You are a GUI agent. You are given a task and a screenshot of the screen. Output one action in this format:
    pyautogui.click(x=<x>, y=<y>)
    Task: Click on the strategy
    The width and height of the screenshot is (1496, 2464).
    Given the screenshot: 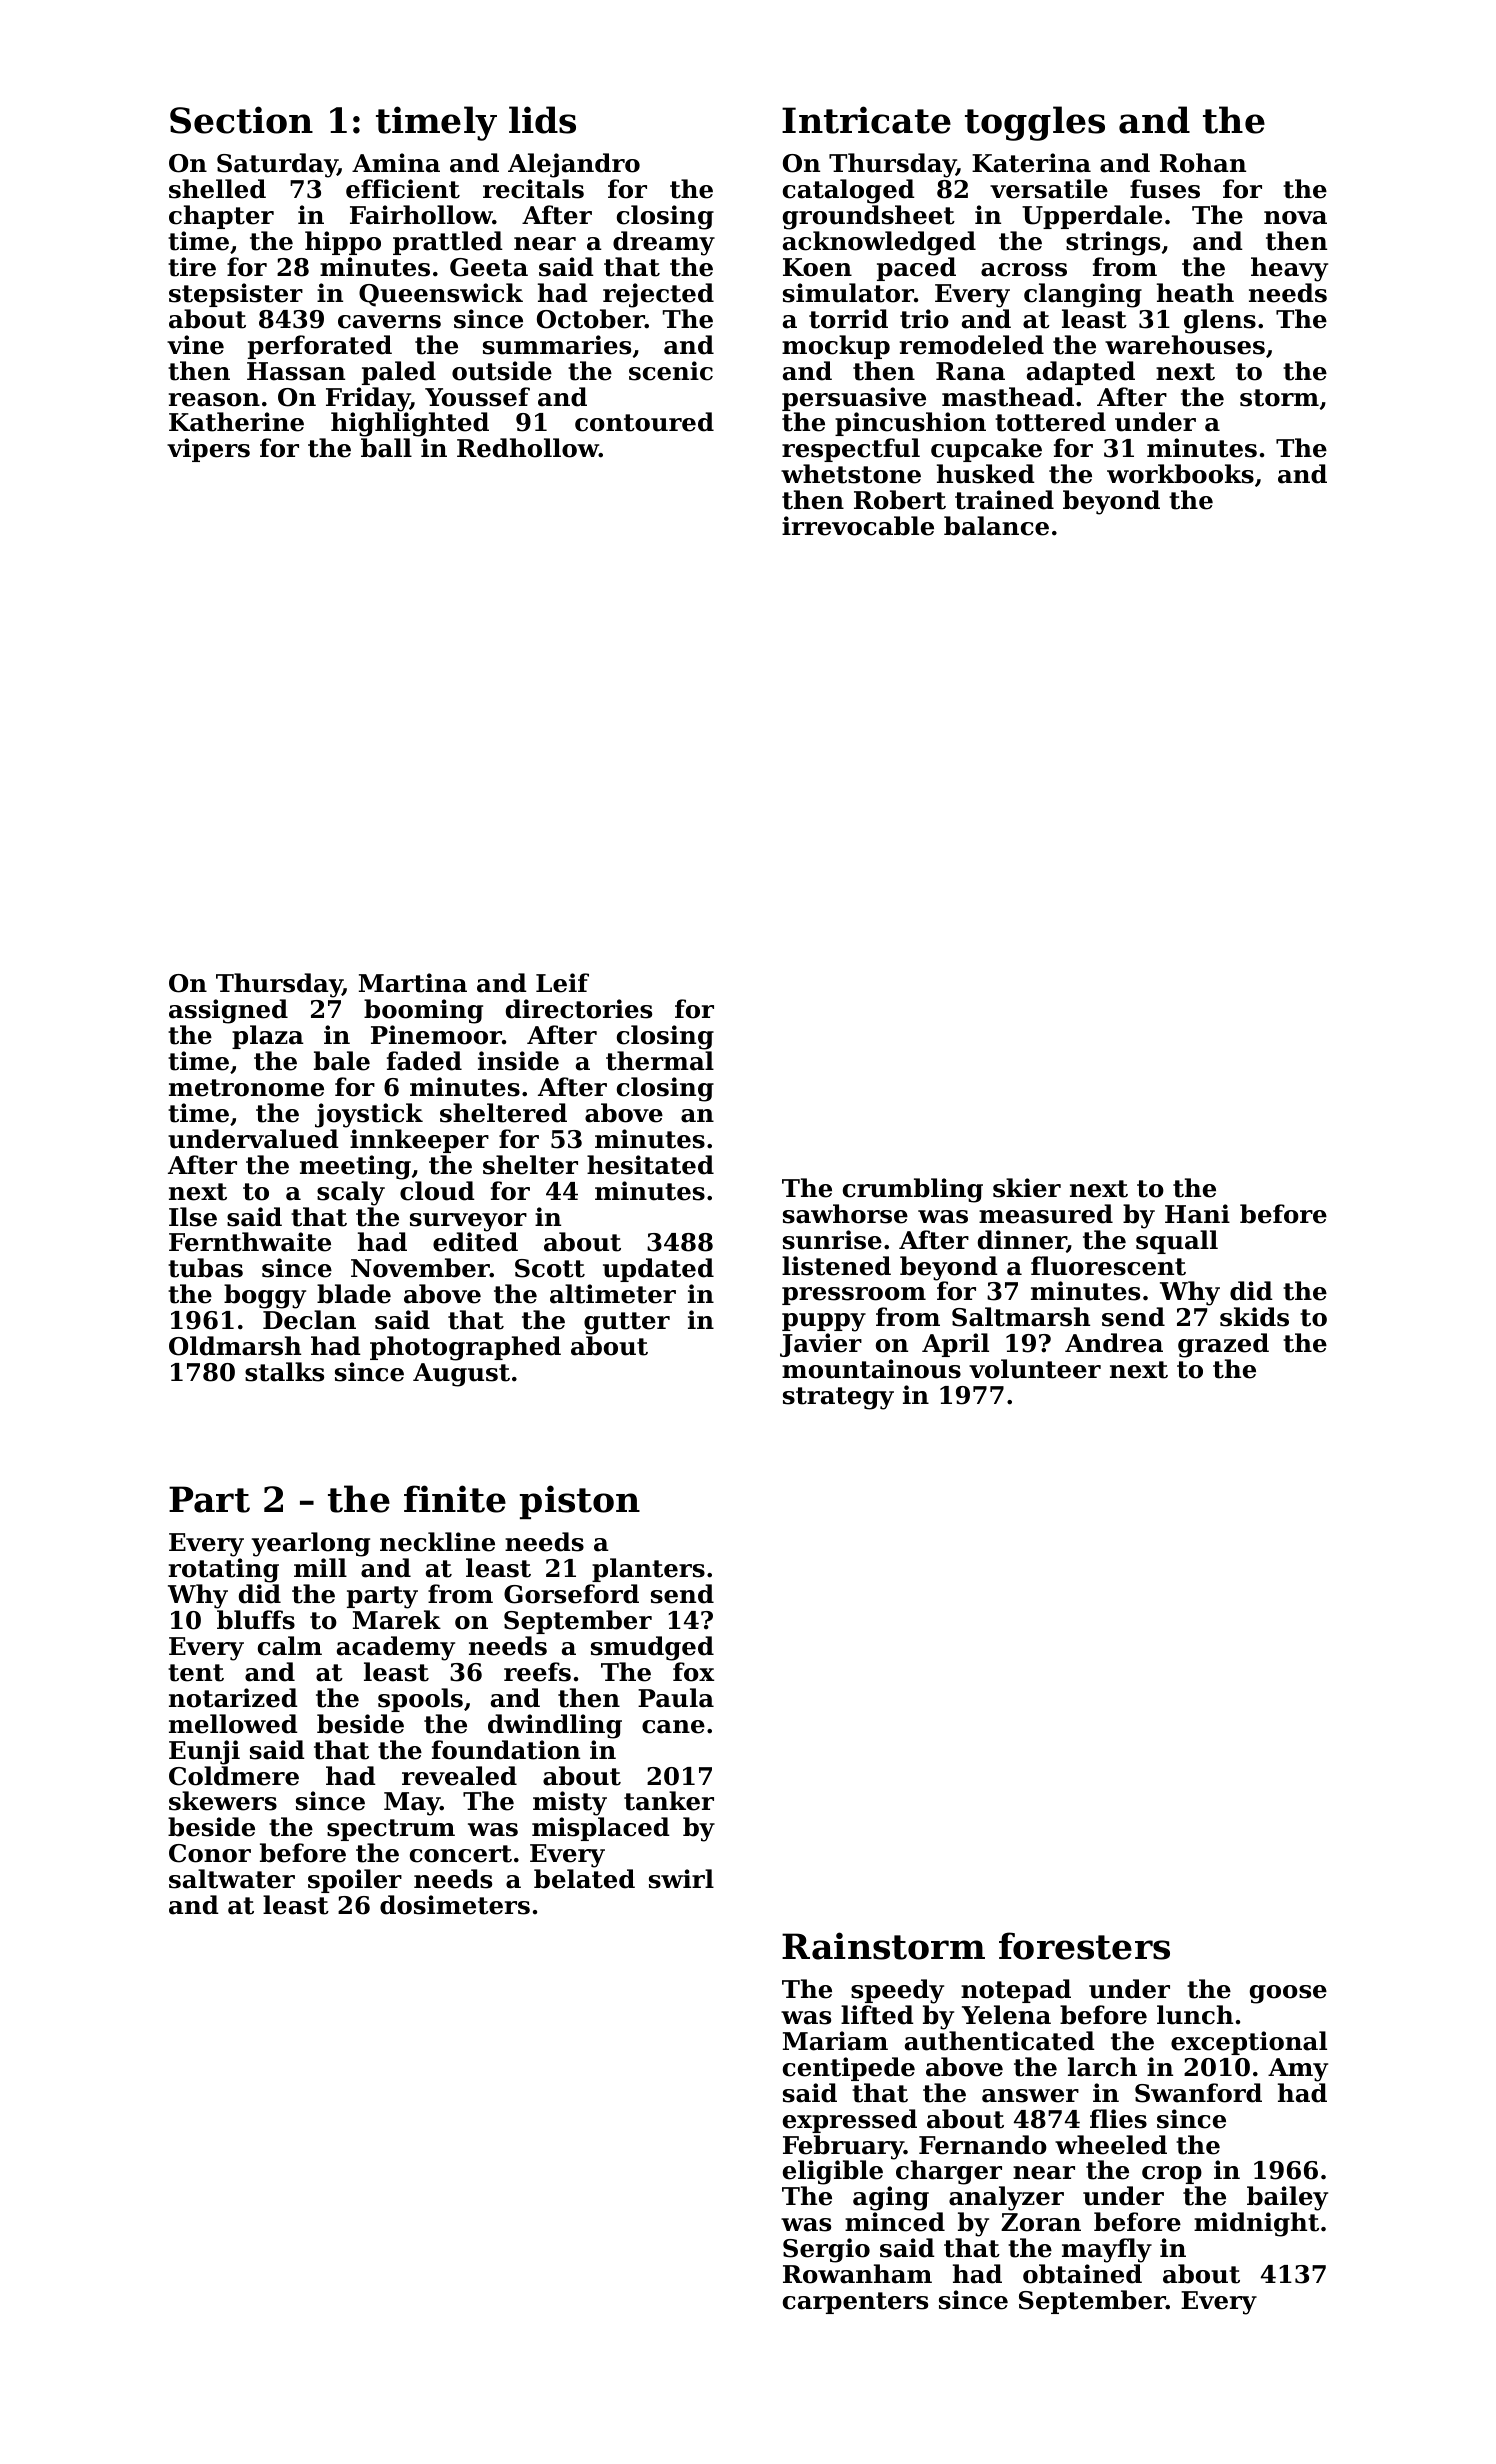 What is the action you would take?
    pyautogui.click(x=838, y=1398)
